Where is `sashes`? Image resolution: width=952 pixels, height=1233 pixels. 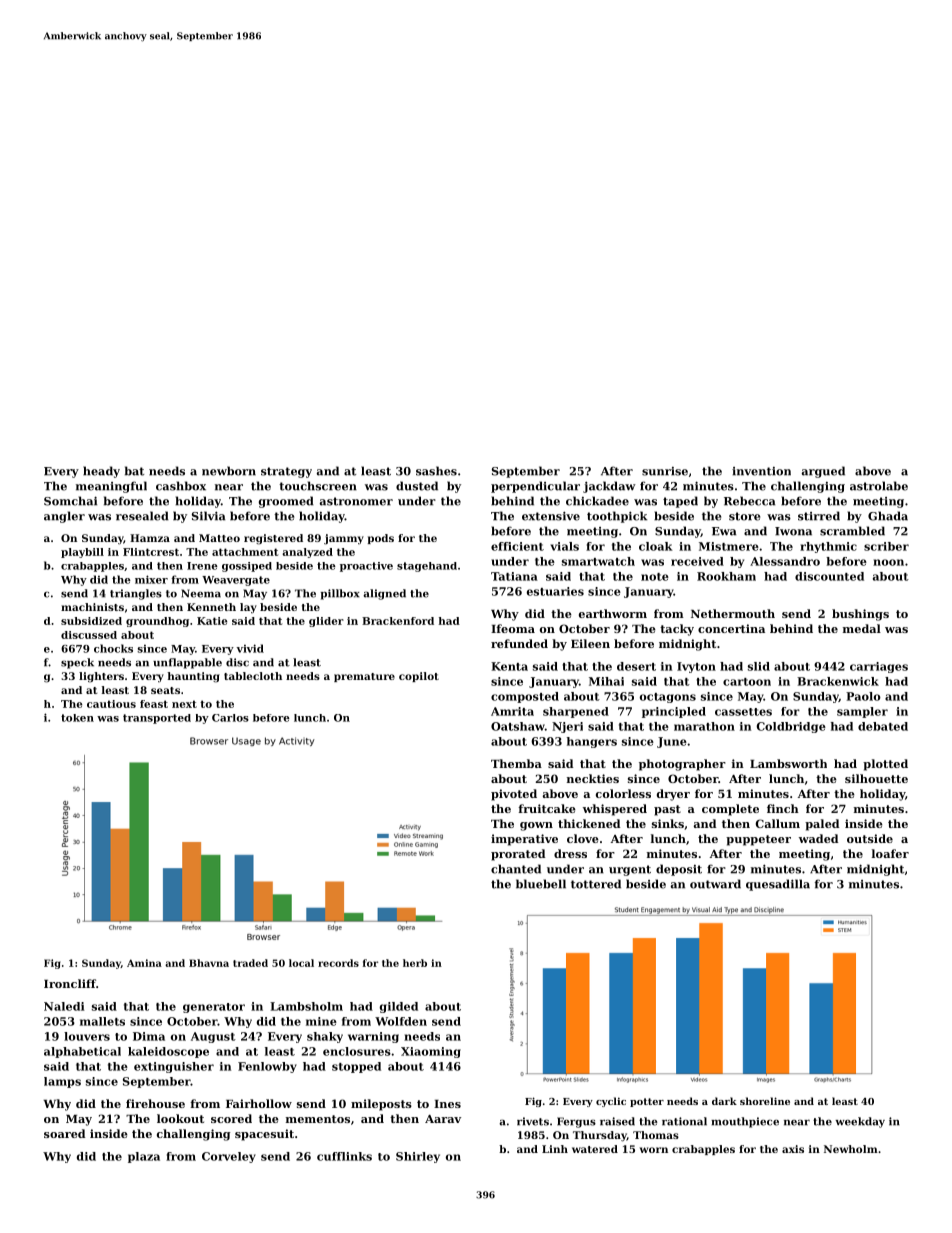
sashes is located at coordinates (436, 471).
